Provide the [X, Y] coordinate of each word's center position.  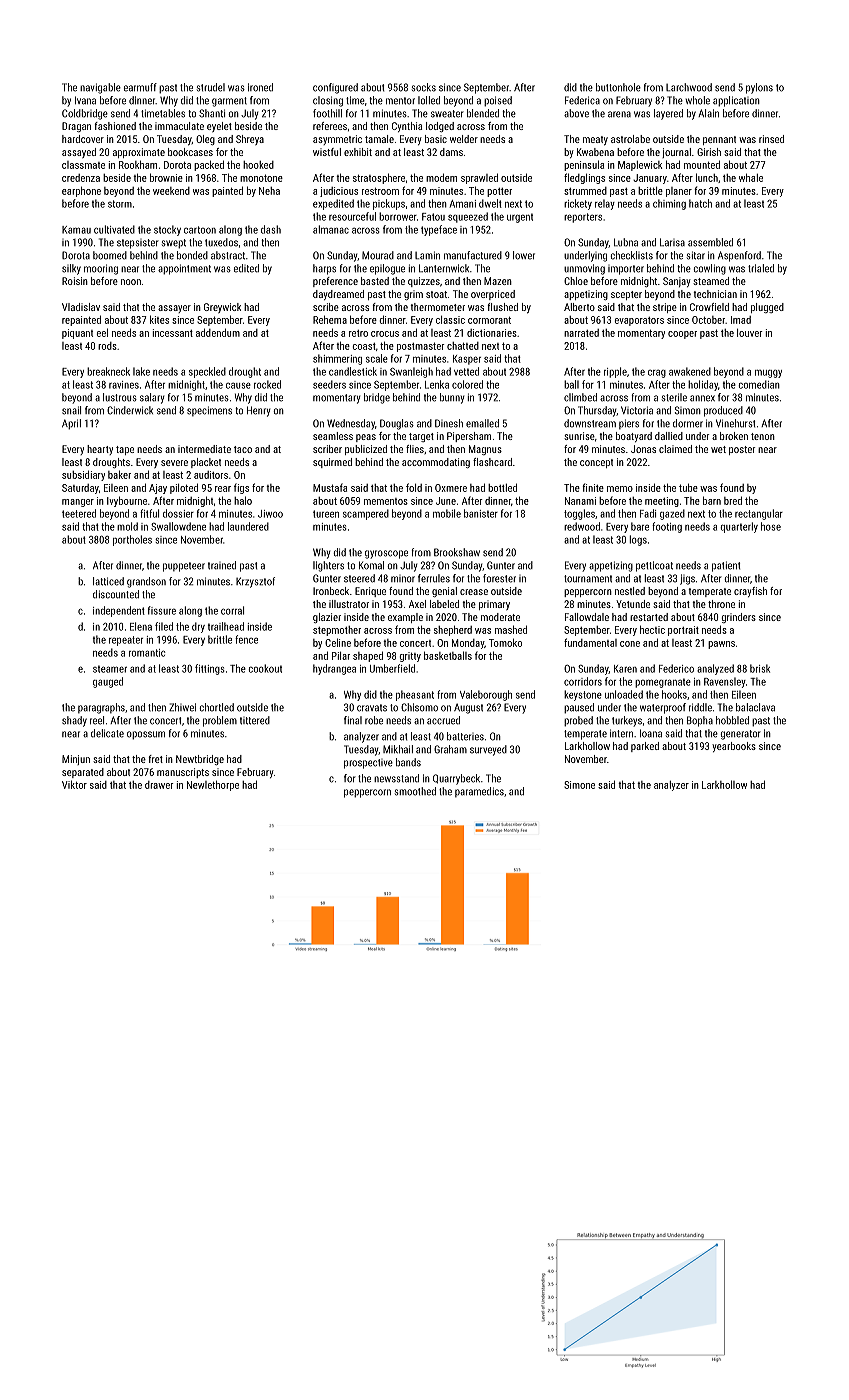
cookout [265, 668]
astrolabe [630, 139]
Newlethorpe [213, 785]
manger [78, 503]
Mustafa [330, 487]
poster [742, 450]
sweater [447, 114]
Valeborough [486, 695]
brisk [760, 668]
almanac [331, 229]
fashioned [115, 126]
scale [377, 358]
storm [120, 204]
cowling [710, 269]
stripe [665, 308]
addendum [218, 332]
